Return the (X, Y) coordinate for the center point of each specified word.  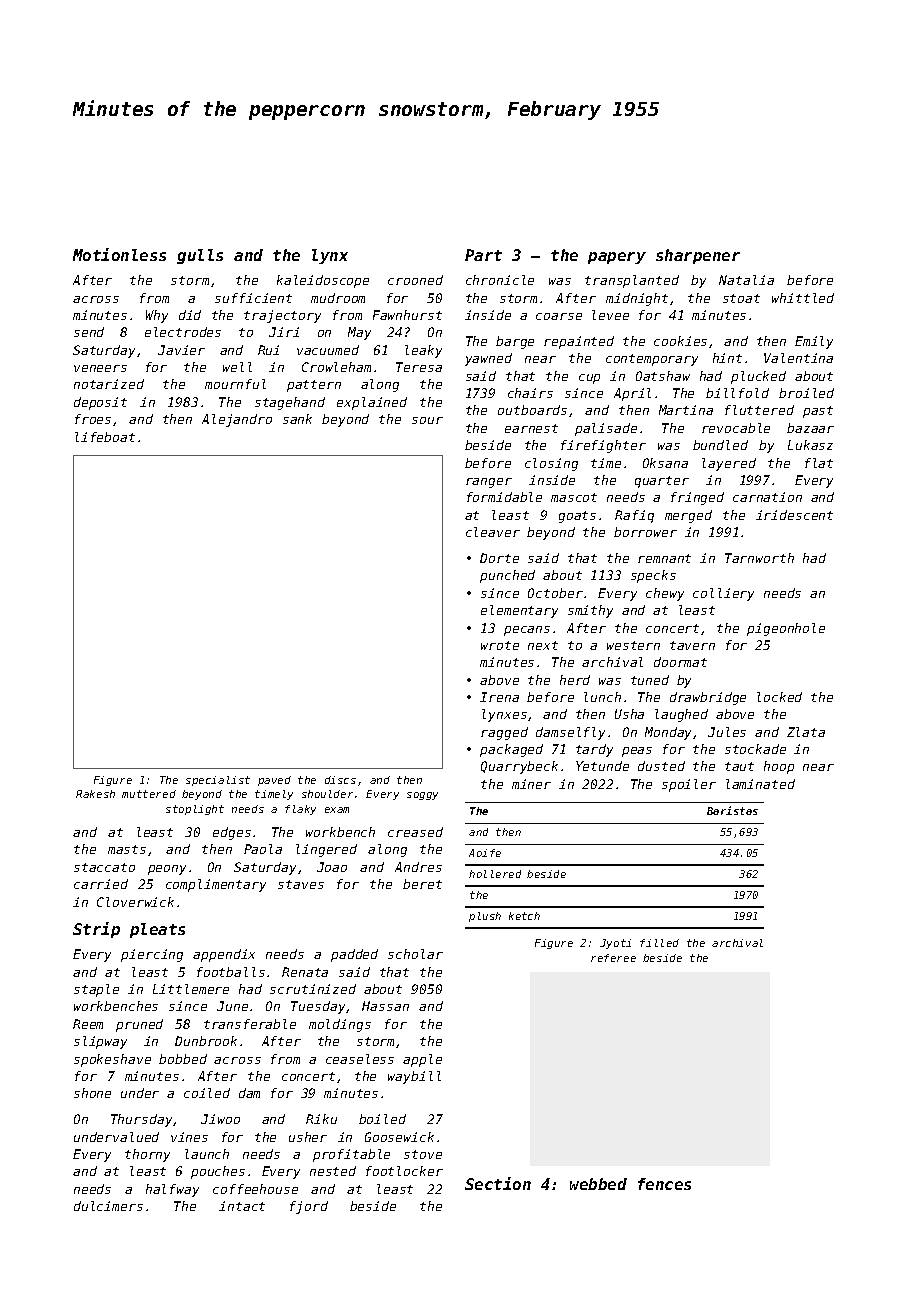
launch (207, 1154)
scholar (415, 954)
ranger (489, 483)
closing (551, 464)
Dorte (499, 558)
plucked (758, 377)
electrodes (183, 332)
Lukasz (810, 445)
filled (659, 943)
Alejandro (237, 420)
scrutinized (313, 989)
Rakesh (95, 794)
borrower (645, 532)
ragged (504, 733)
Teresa (419, 367)
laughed (681, 715)
